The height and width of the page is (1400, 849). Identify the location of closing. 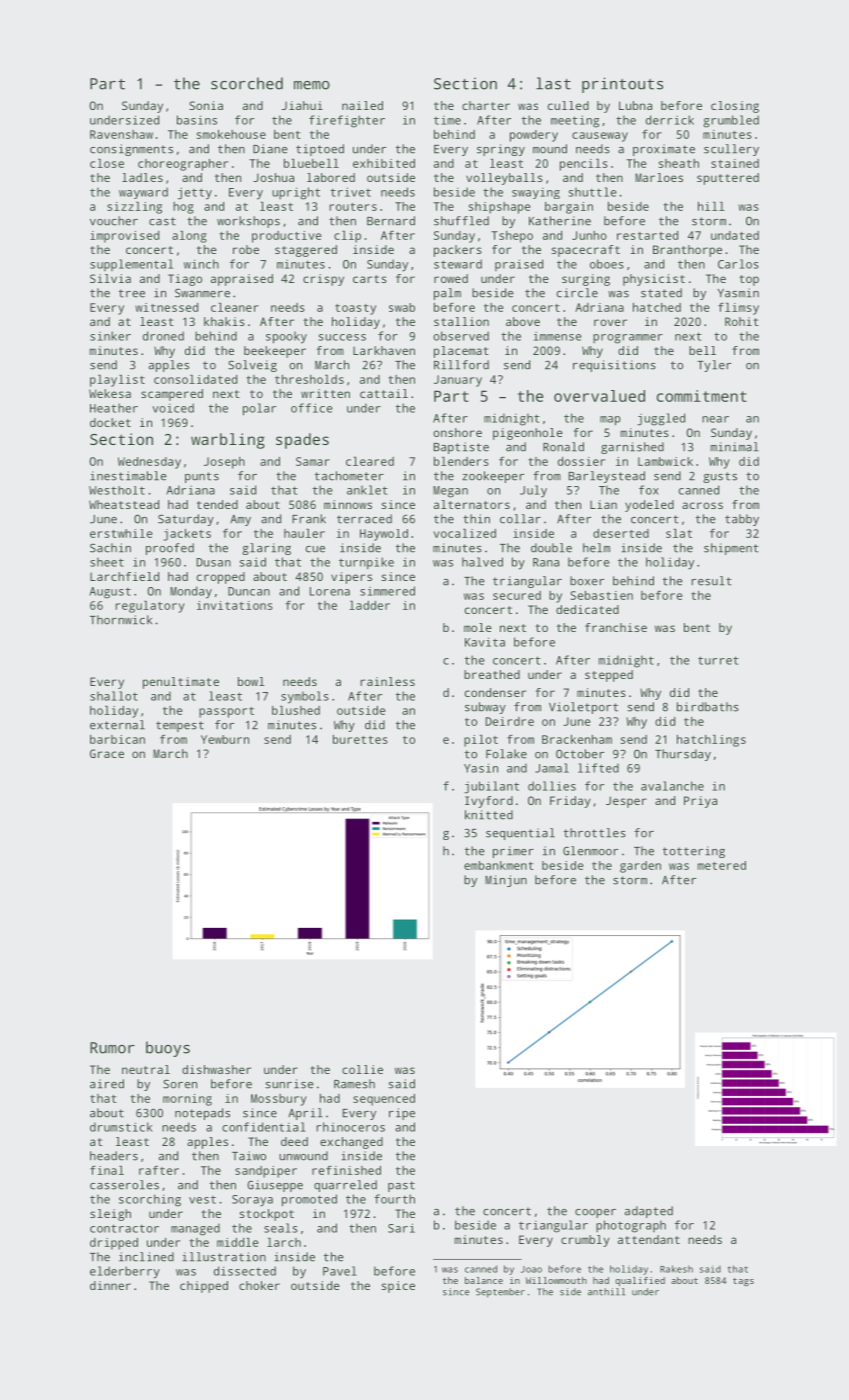
(735, 107).
